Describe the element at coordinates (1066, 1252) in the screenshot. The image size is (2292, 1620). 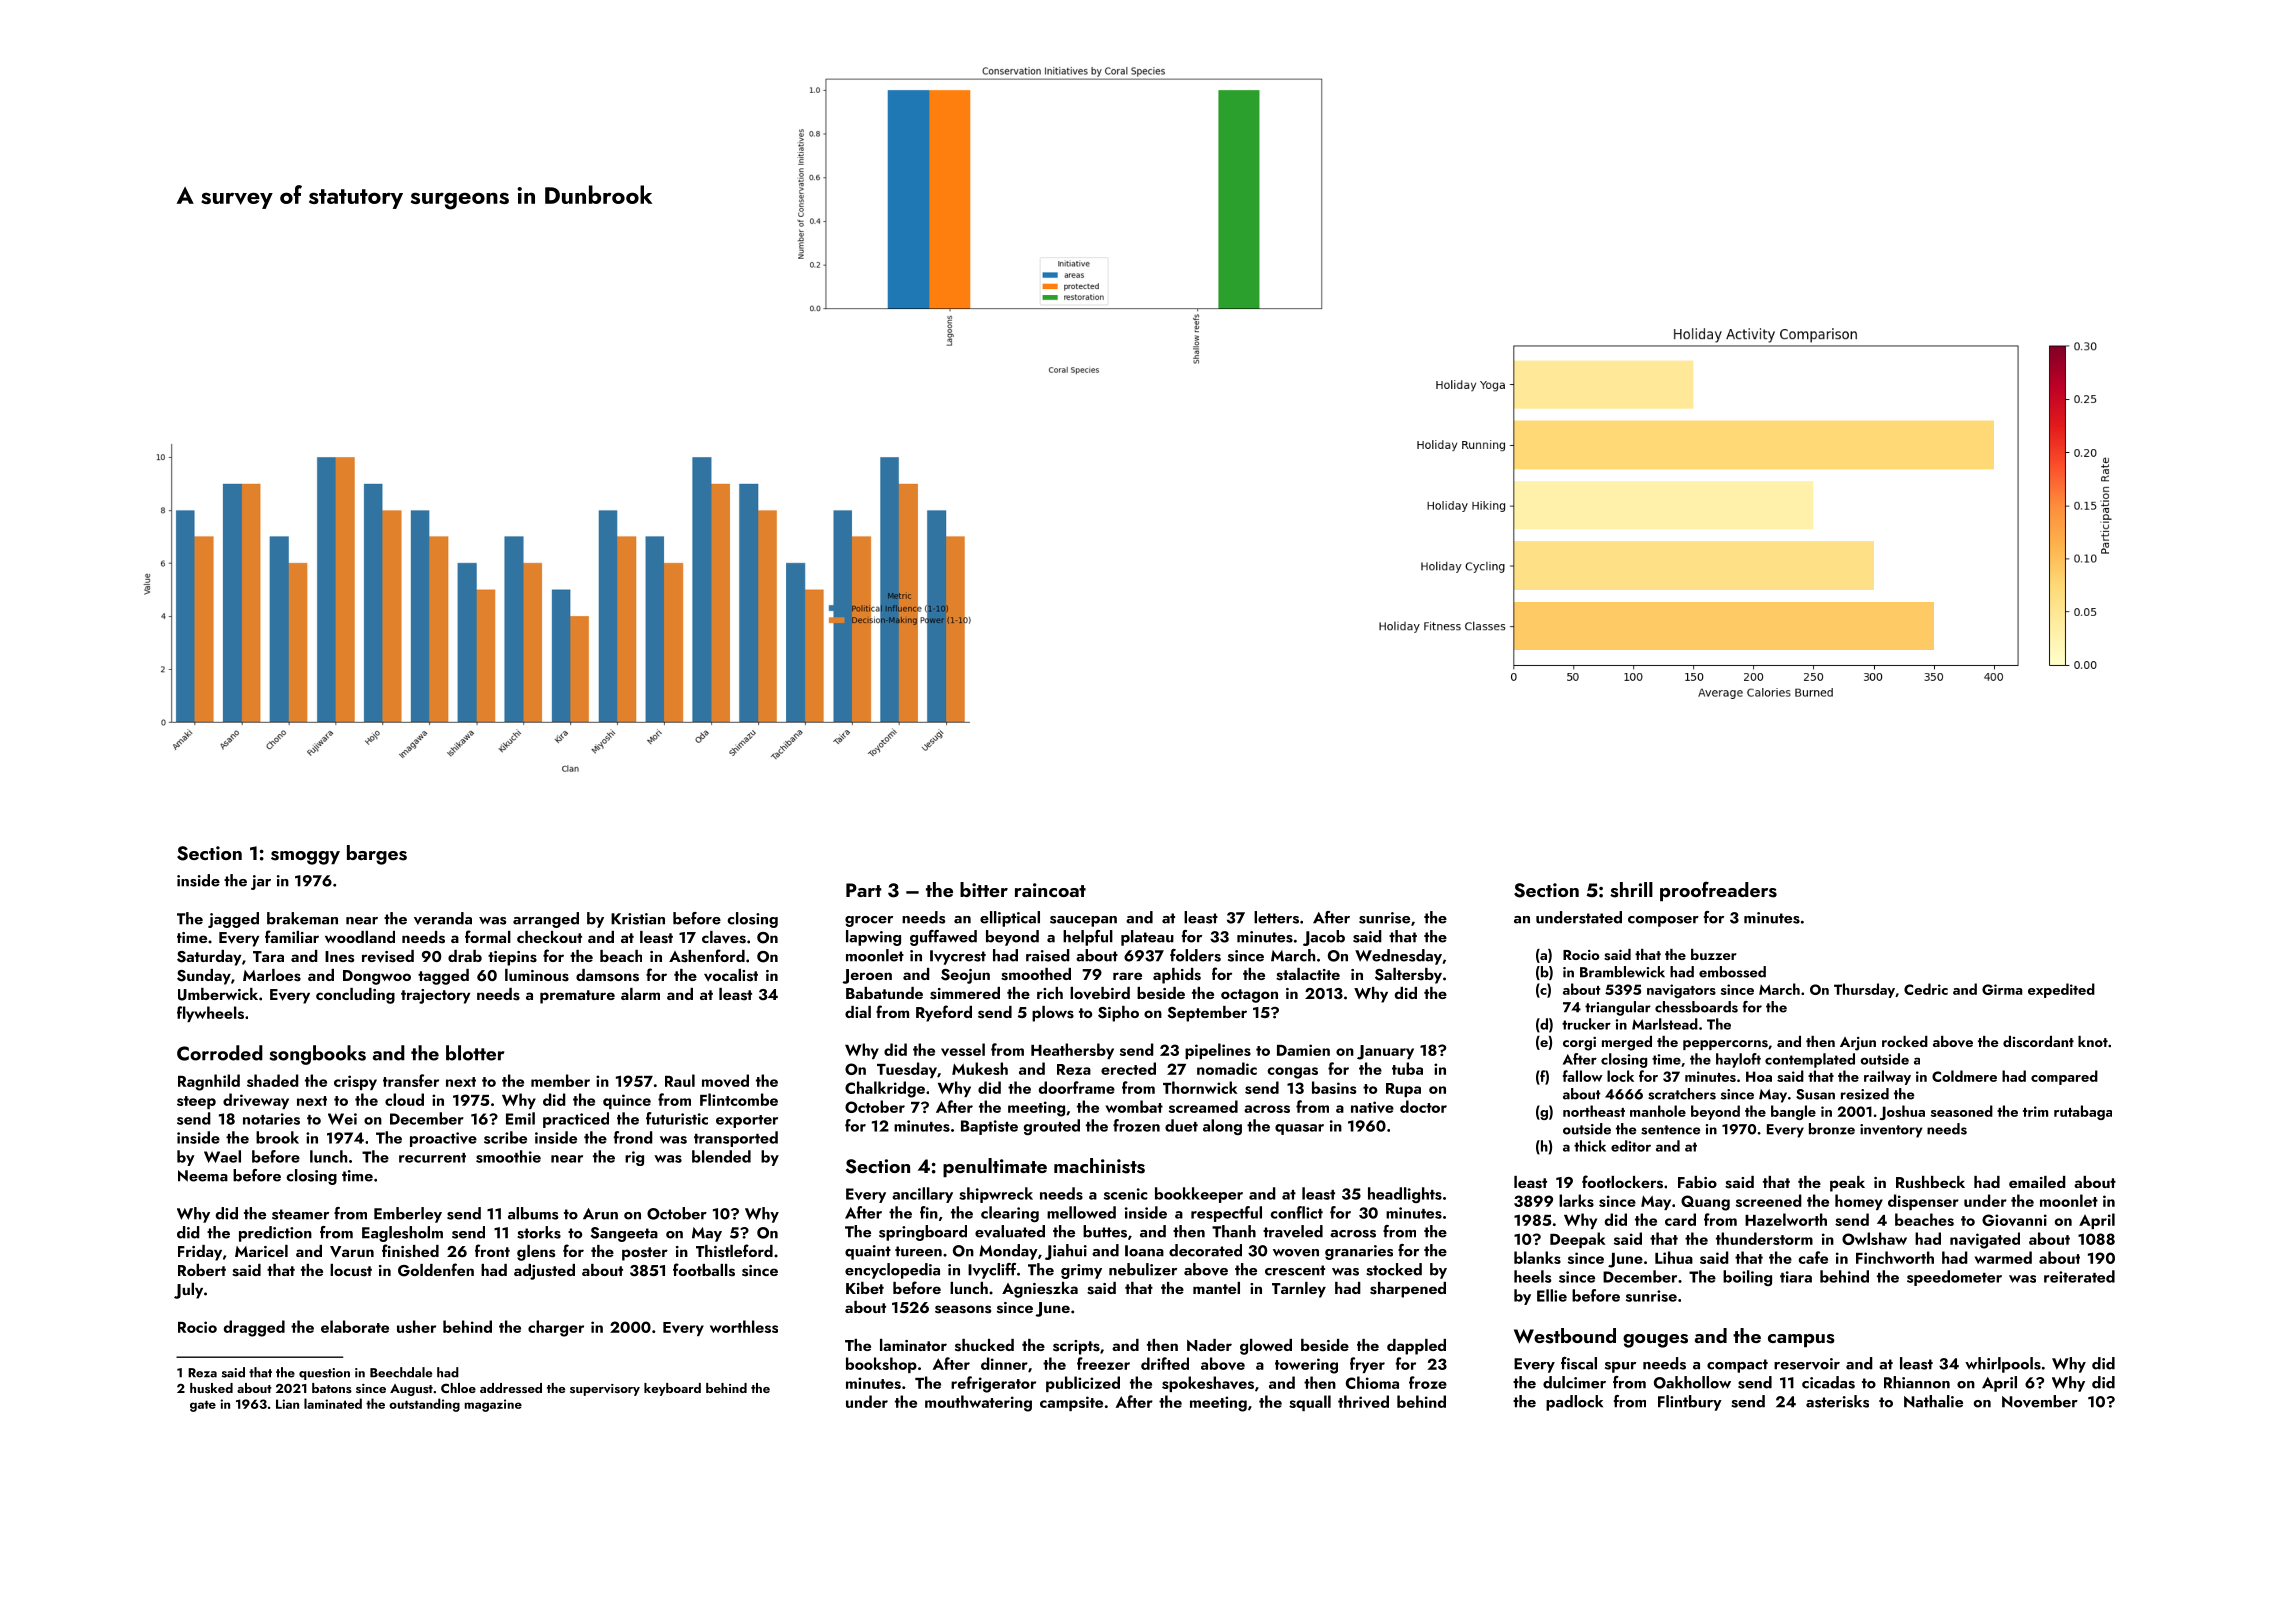
I see `Jiahui` at that location.
